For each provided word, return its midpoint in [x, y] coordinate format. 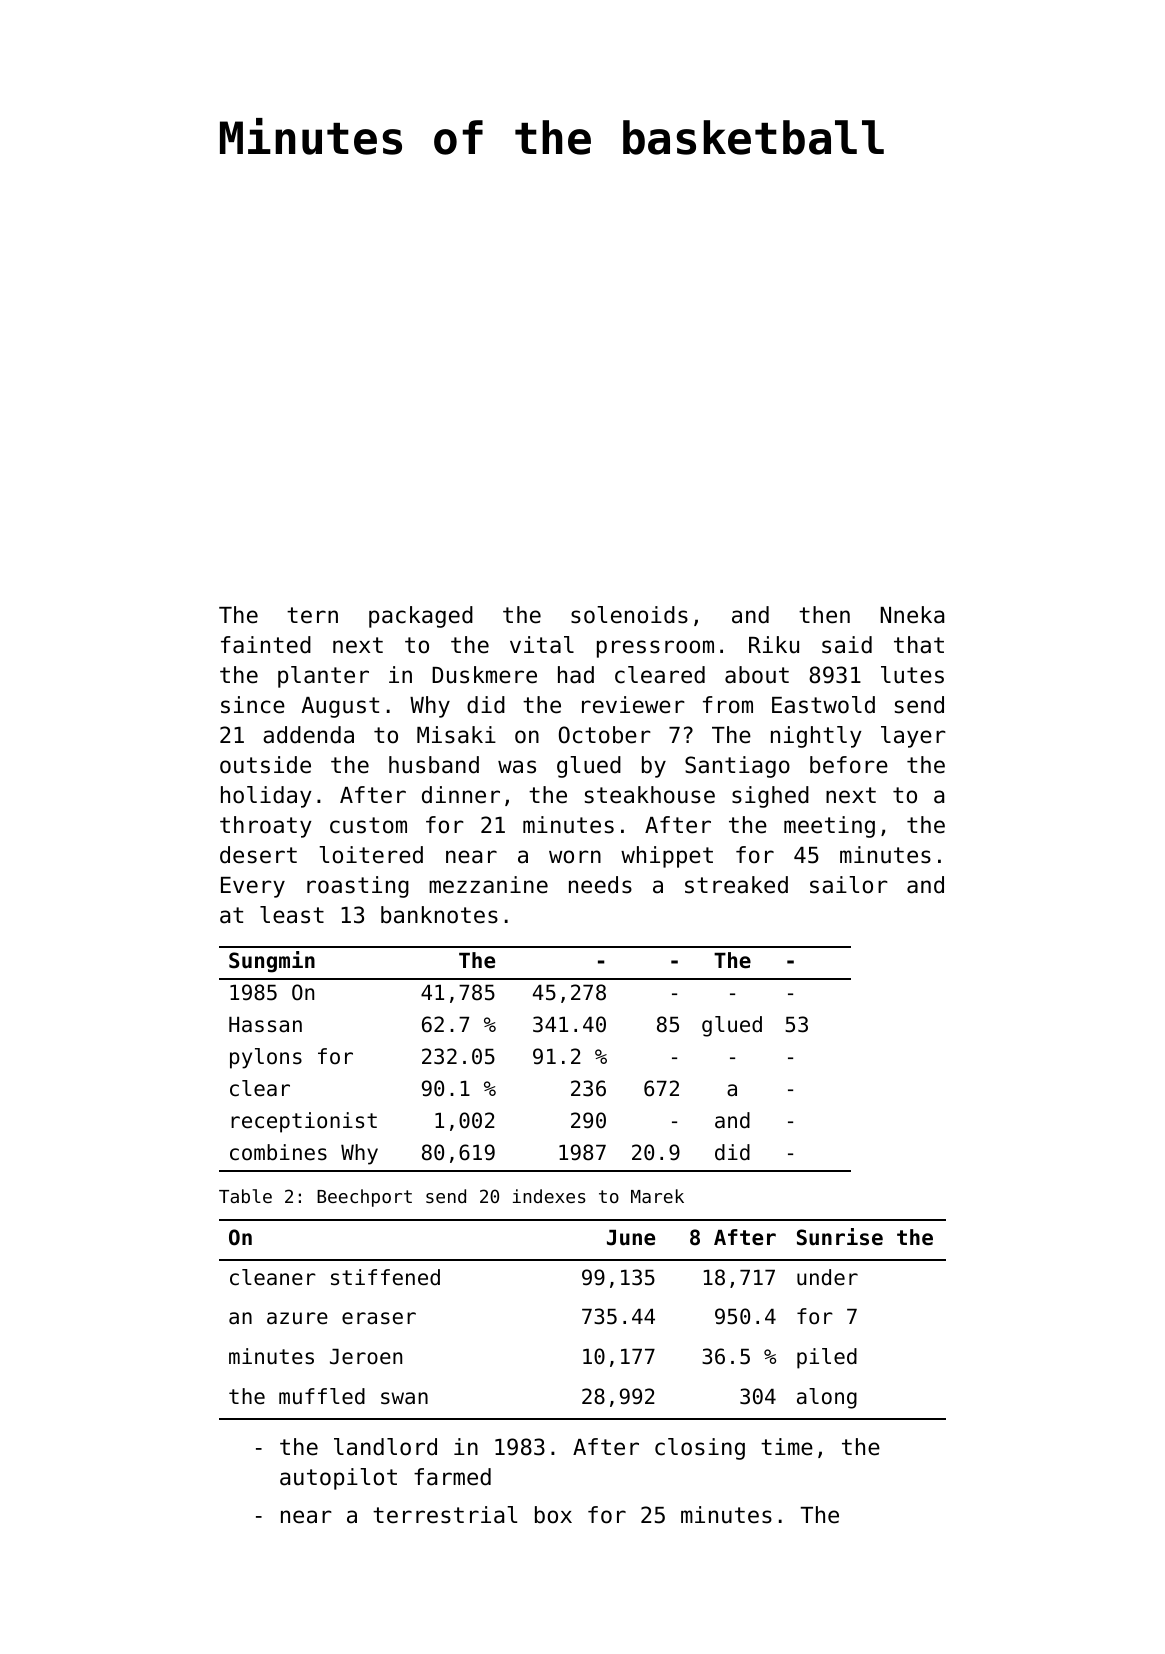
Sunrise [840, 1237]
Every [253, 887]
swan [404, 1398]
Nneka [912, 615]
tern [312, 615]
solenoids [629, 615]
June [631, 1238]
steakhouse [650, 795]
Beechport [364, 1198]
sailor [849, 885]
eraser [379, 1318]
